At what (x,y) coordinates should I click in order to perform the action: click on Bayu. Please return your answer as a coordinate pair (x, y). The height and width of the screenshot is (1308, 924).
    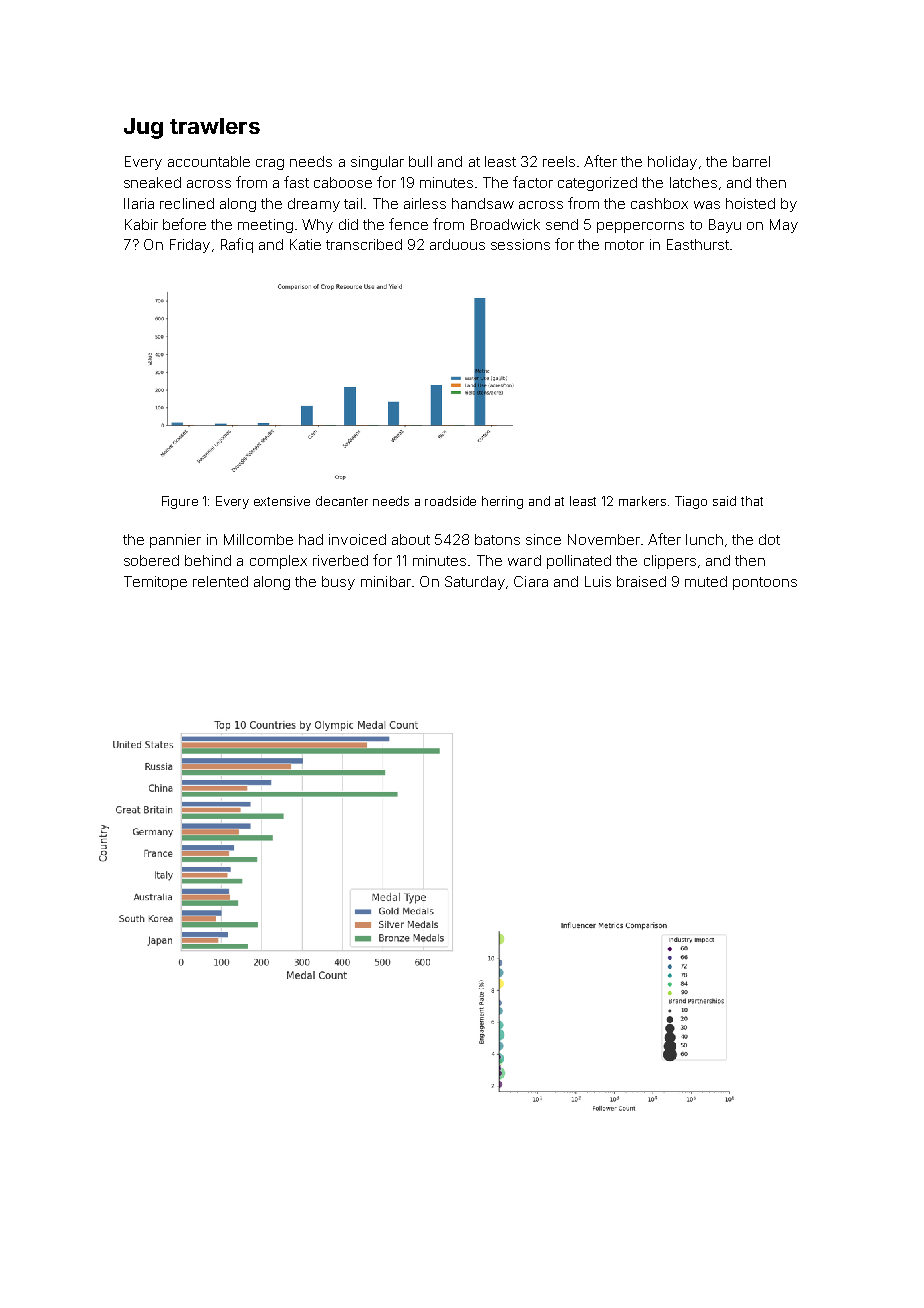
    Looking at the image, I should click on (725, 226).
